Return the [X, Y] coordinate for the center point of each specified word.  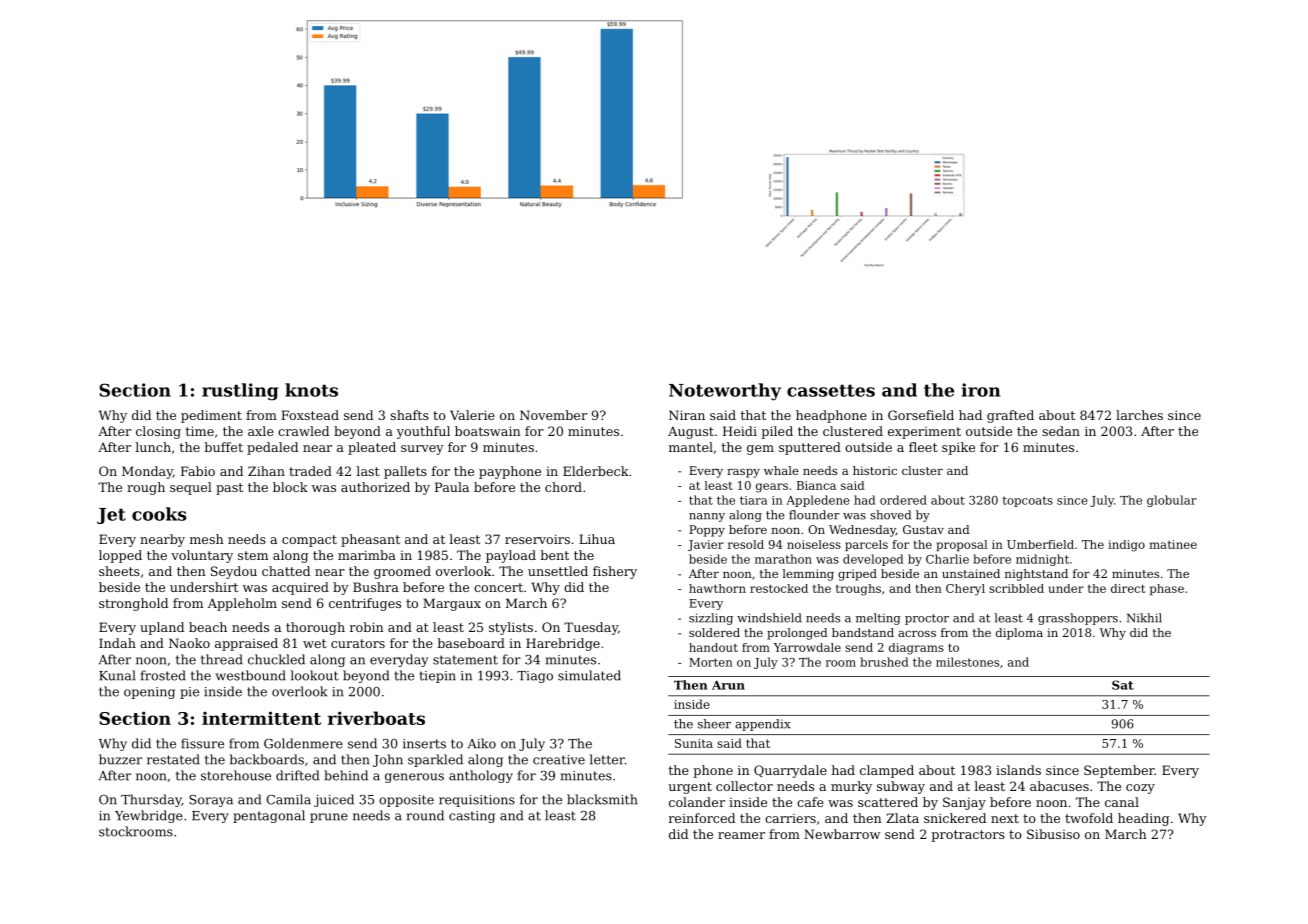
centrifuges [365, 604]
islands [1018, 770]
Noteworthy [725, 392]
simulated [589, 675]
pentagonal [269, 816]
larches [1139, 415]
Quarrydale [790, 771]
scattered [888, 802]
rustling [240, 392]
